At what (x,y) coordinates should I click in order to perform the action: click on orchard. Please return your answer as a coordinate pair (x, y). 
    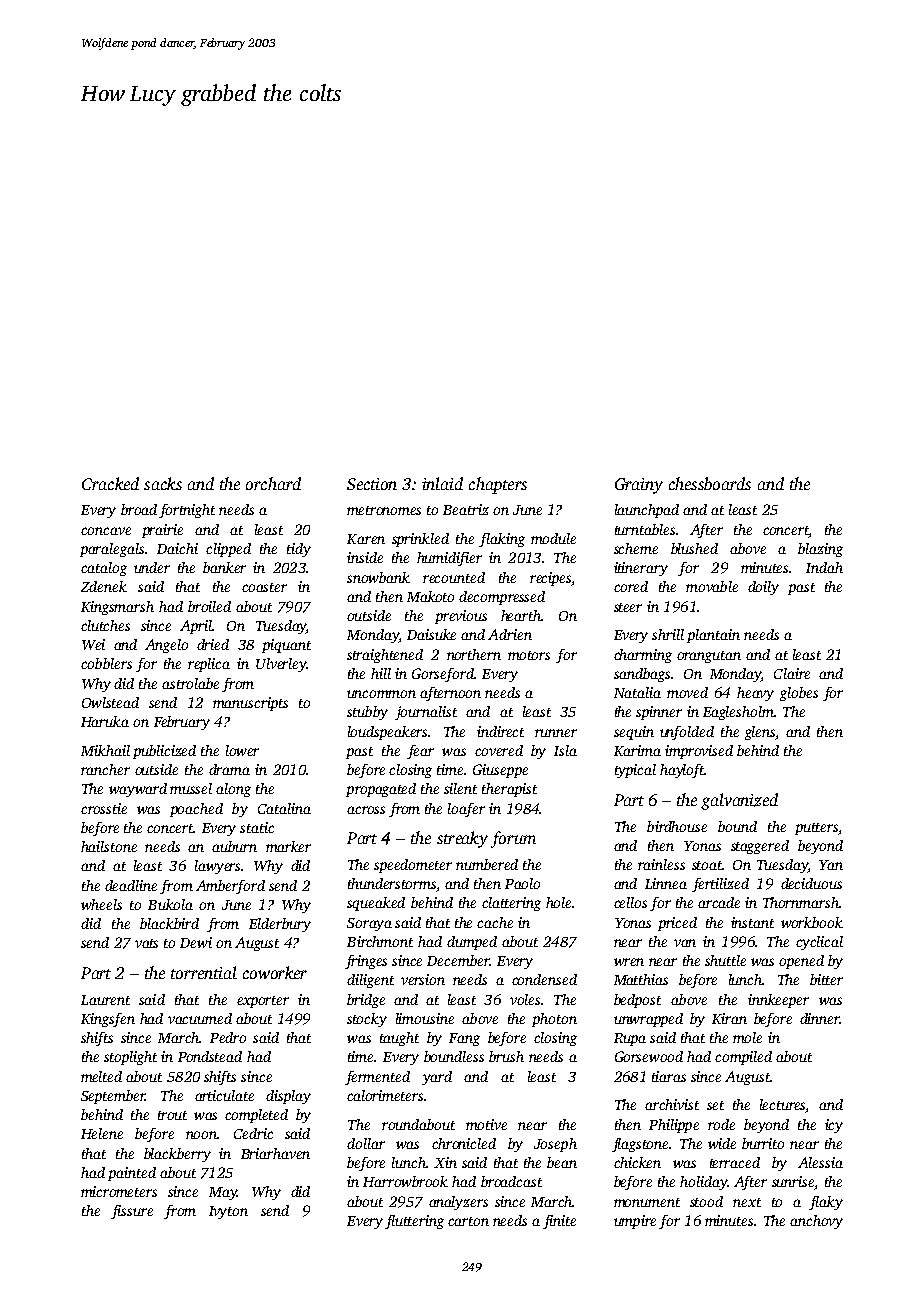
    Looking at the image, I should click on (273, 483).
